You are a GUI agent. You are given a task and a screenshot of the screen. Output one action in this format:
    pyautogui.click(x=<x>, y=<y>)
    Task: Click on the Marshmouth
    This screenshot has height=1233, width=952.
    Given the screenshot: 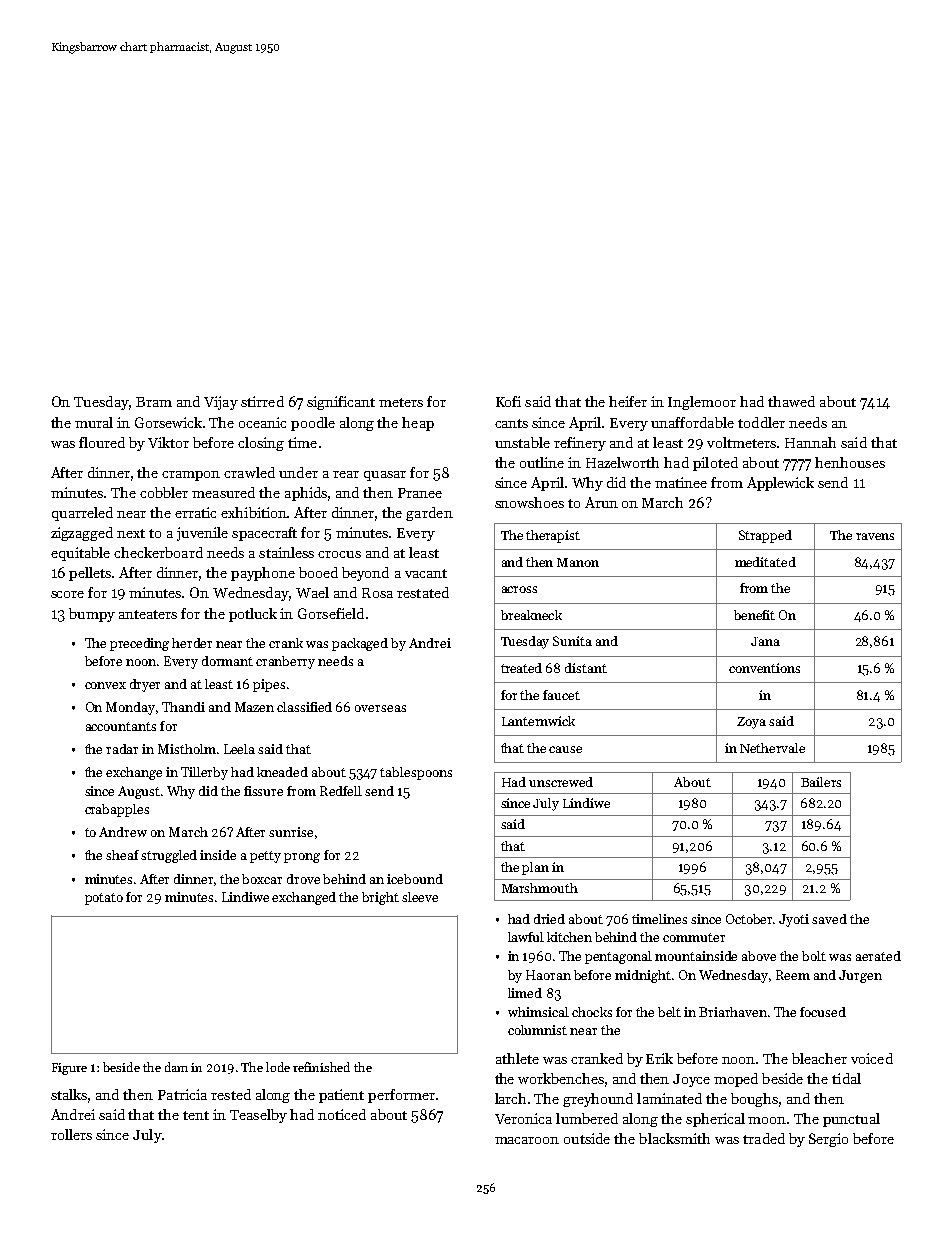 What is the action you would take?
    pyautogui.click(x=540, y=888)
